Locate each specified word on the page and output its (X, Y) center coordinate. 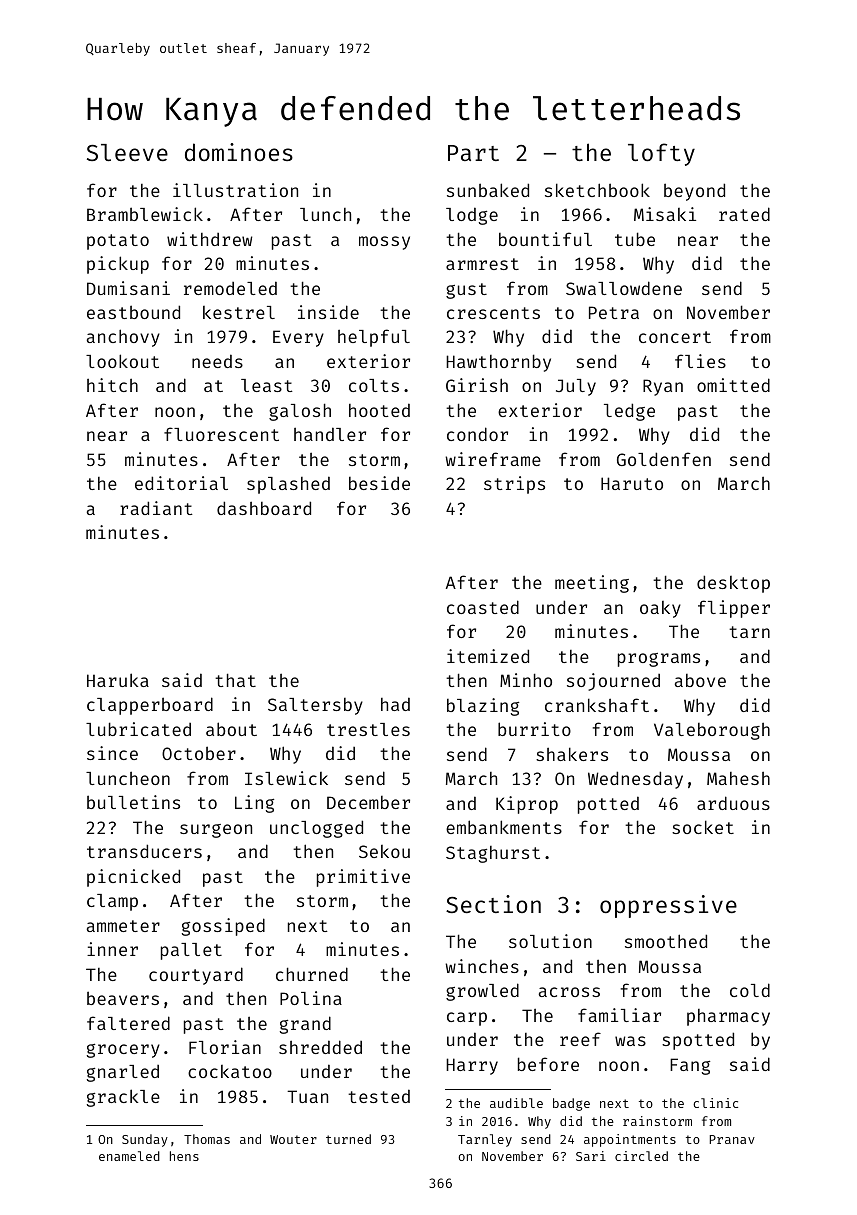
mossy (384, 243)
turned (348, 1139)
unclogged (316, 829)
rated (744, 214)
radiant (156, 508)
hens (184, 1156)
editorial (181, 483)
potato (118, 242)
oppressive (668, 906)
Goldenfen (664, 459)
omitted (733, 385)
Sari (591, 1156)
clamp (112, 902)
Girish (477, 385)
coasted (483, 607)
